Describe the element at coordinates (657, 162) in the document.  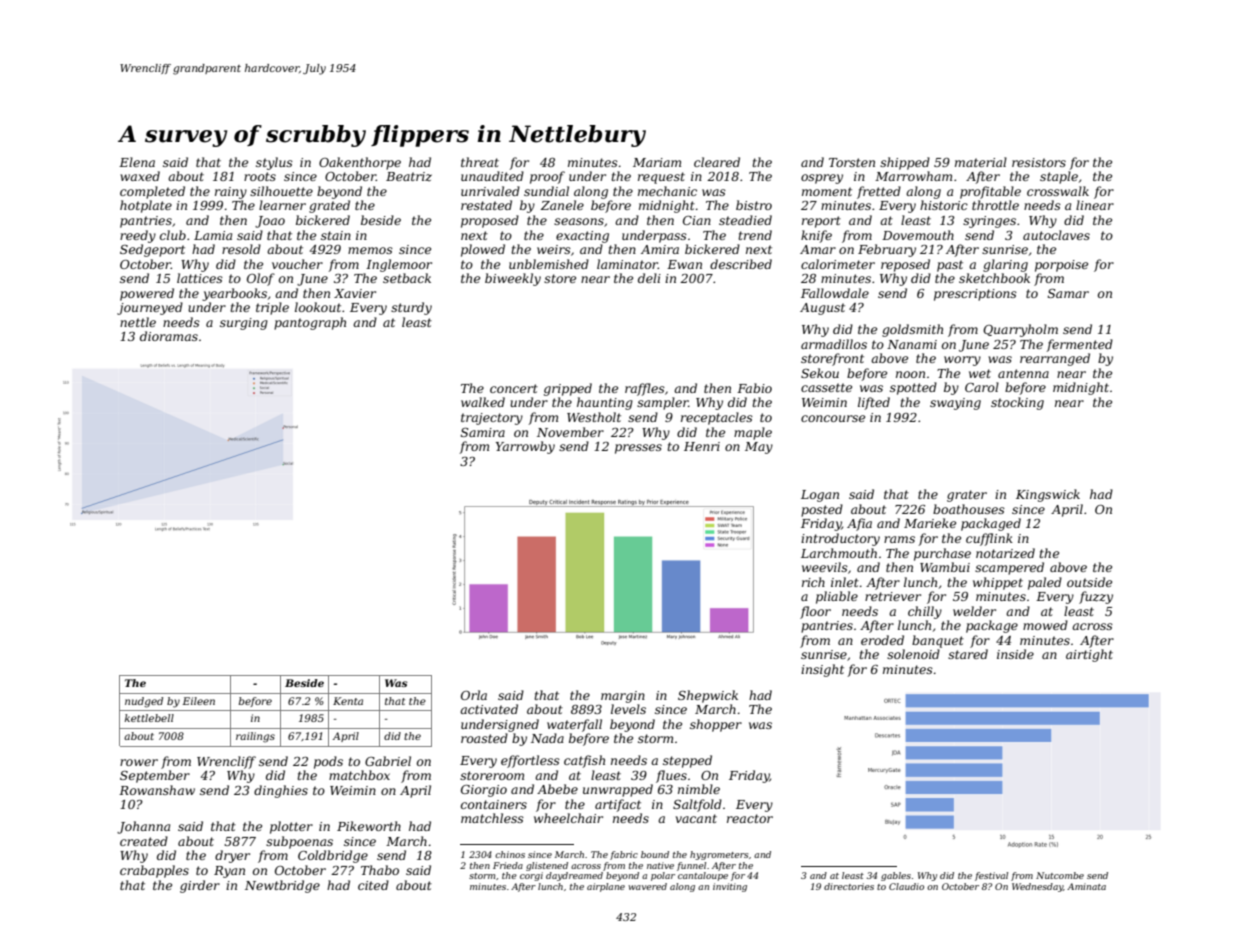
I see `Mariam` at that location.
